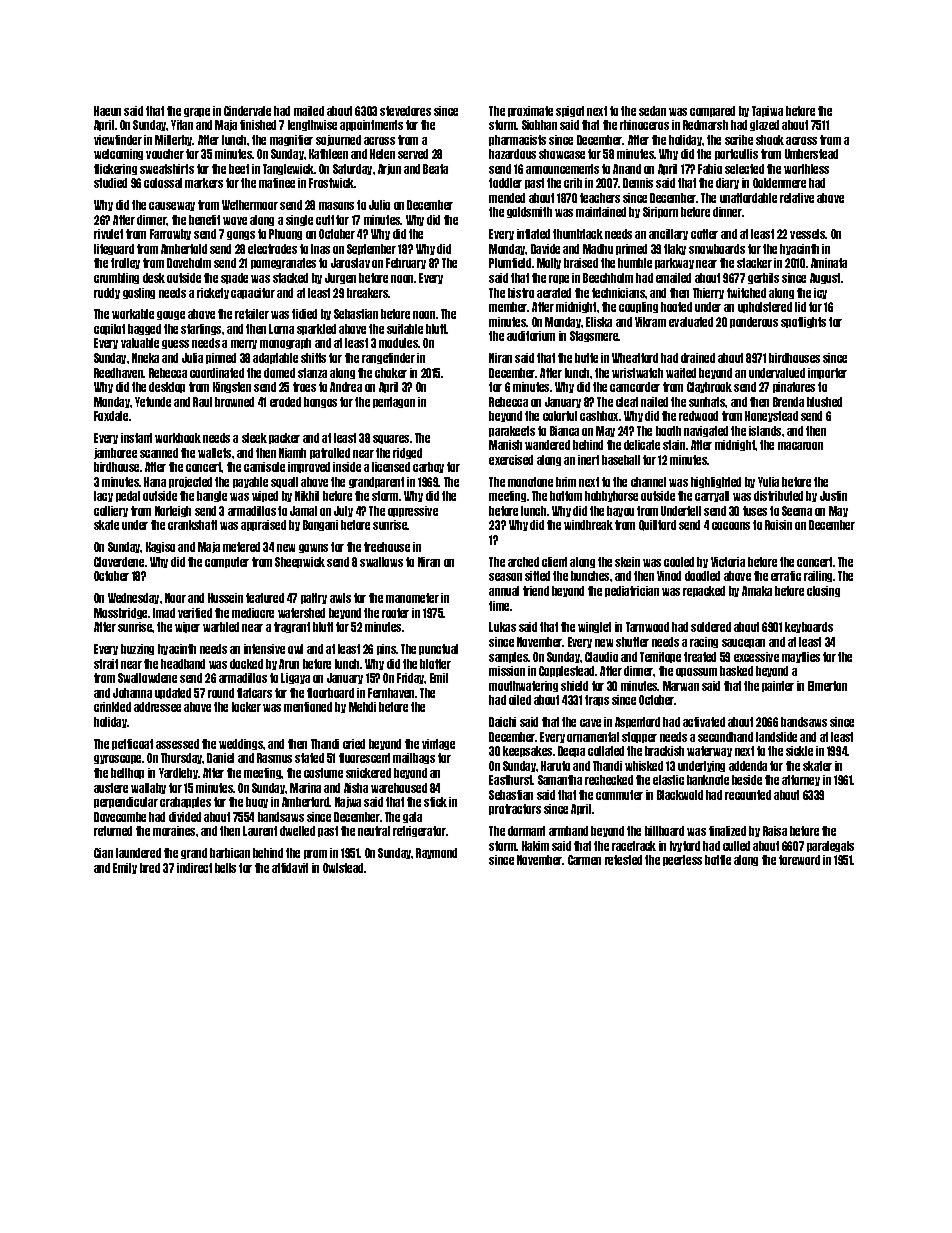  I want to click on Easthurst, so click(511, 780).
